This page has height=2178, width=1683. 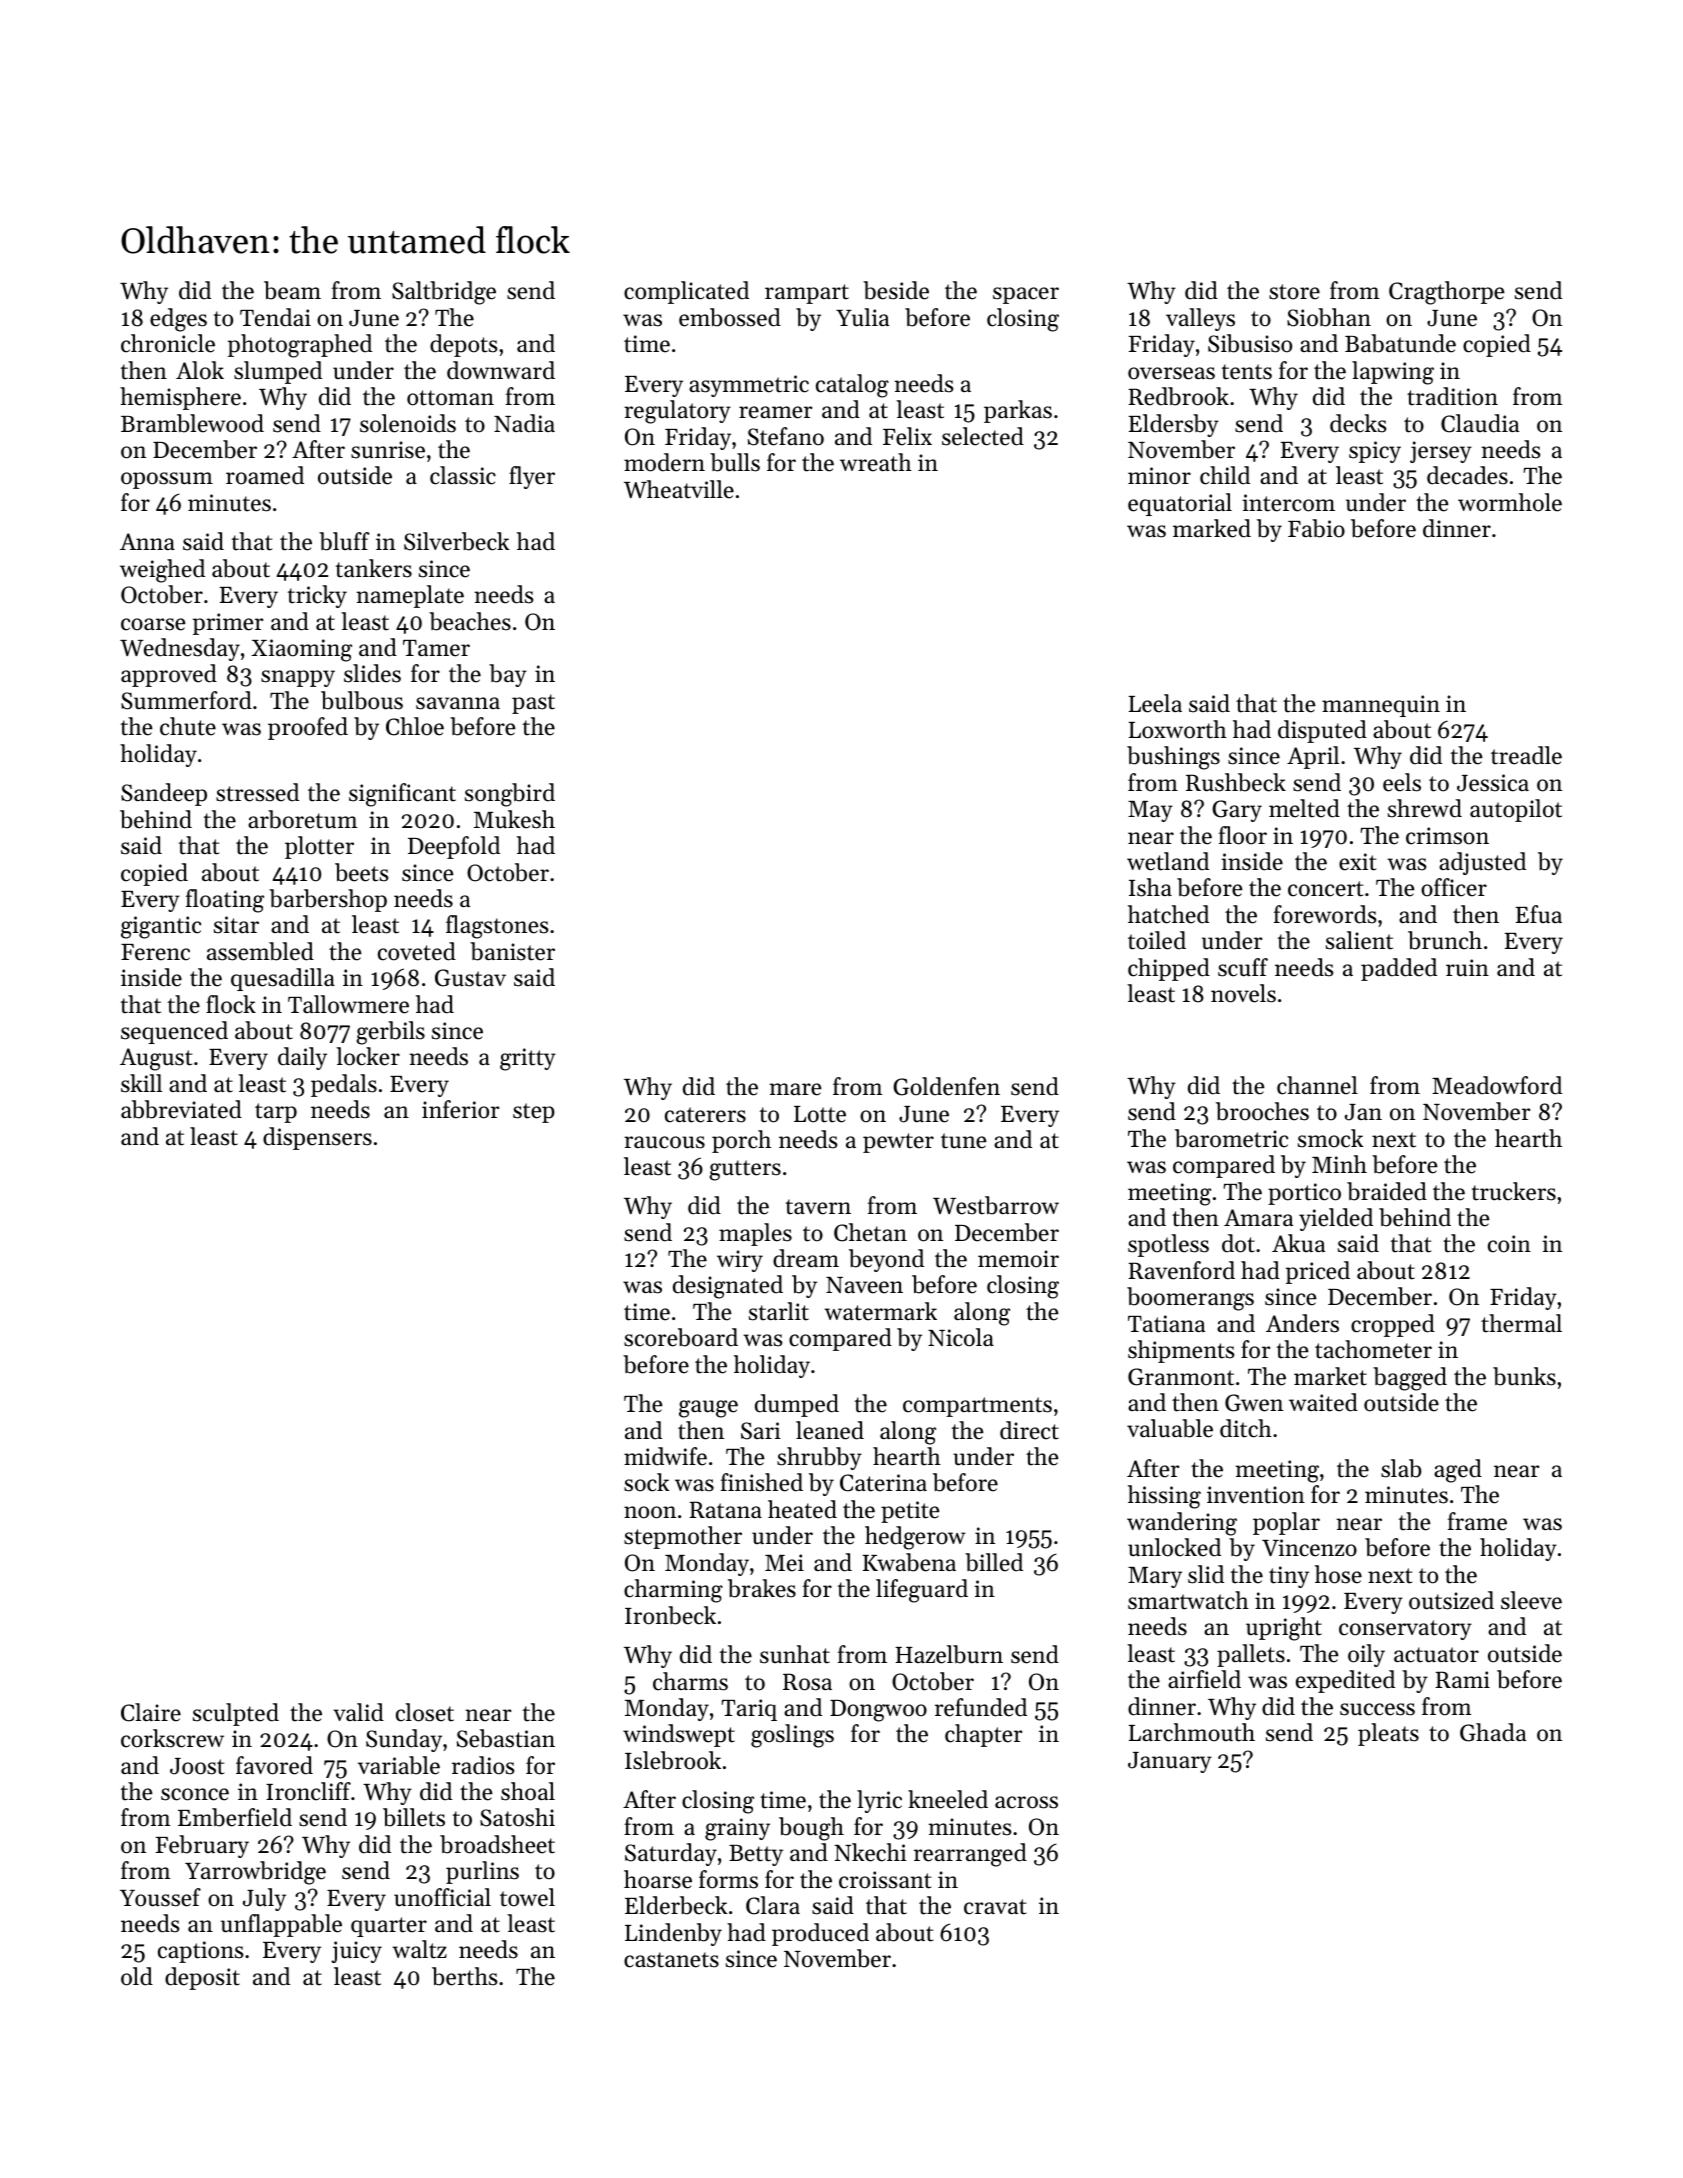 I want to click on Meadowford, so click(x=1497, y=1085).
